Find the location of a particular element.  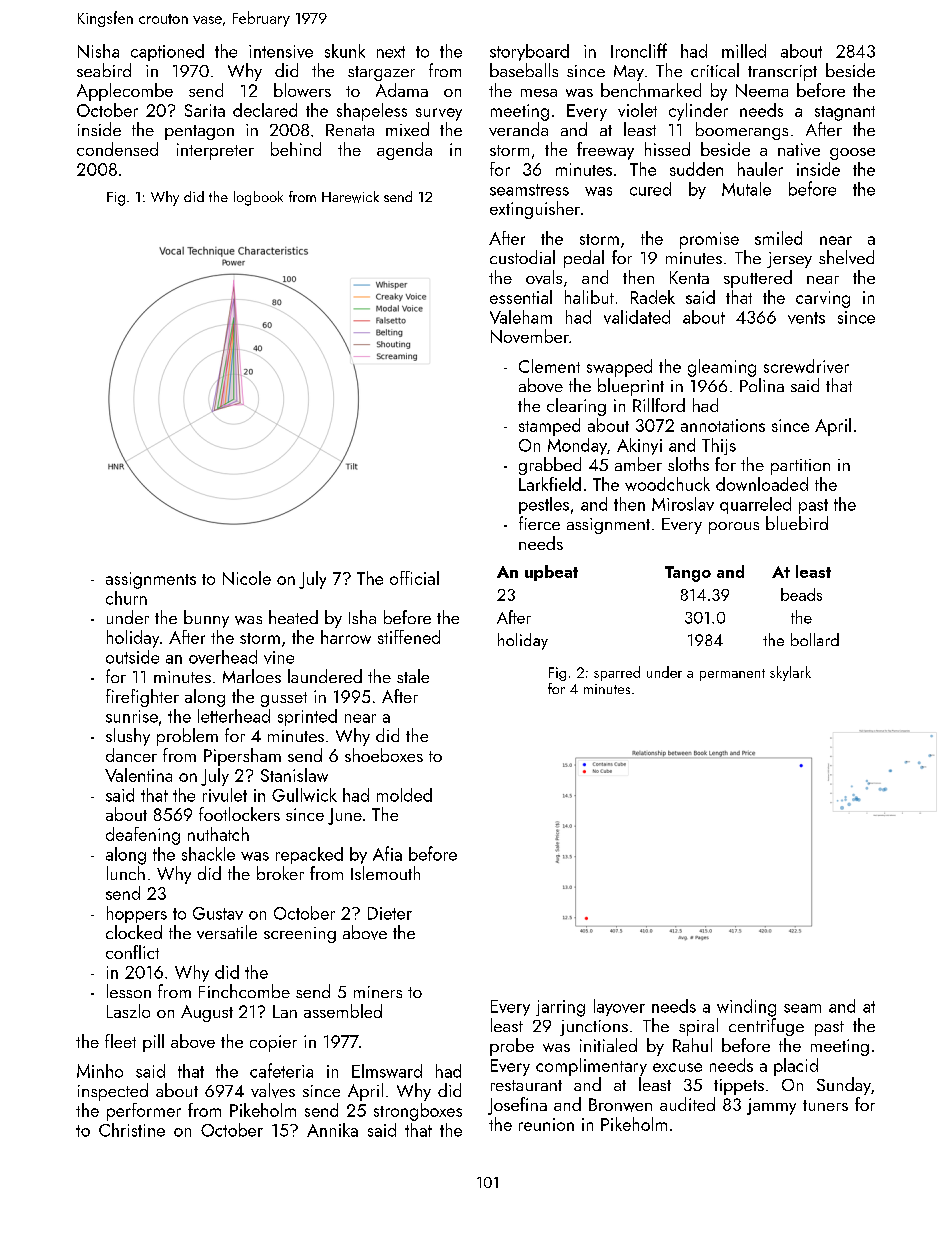

skylark is located at coordinates (790, 673).
